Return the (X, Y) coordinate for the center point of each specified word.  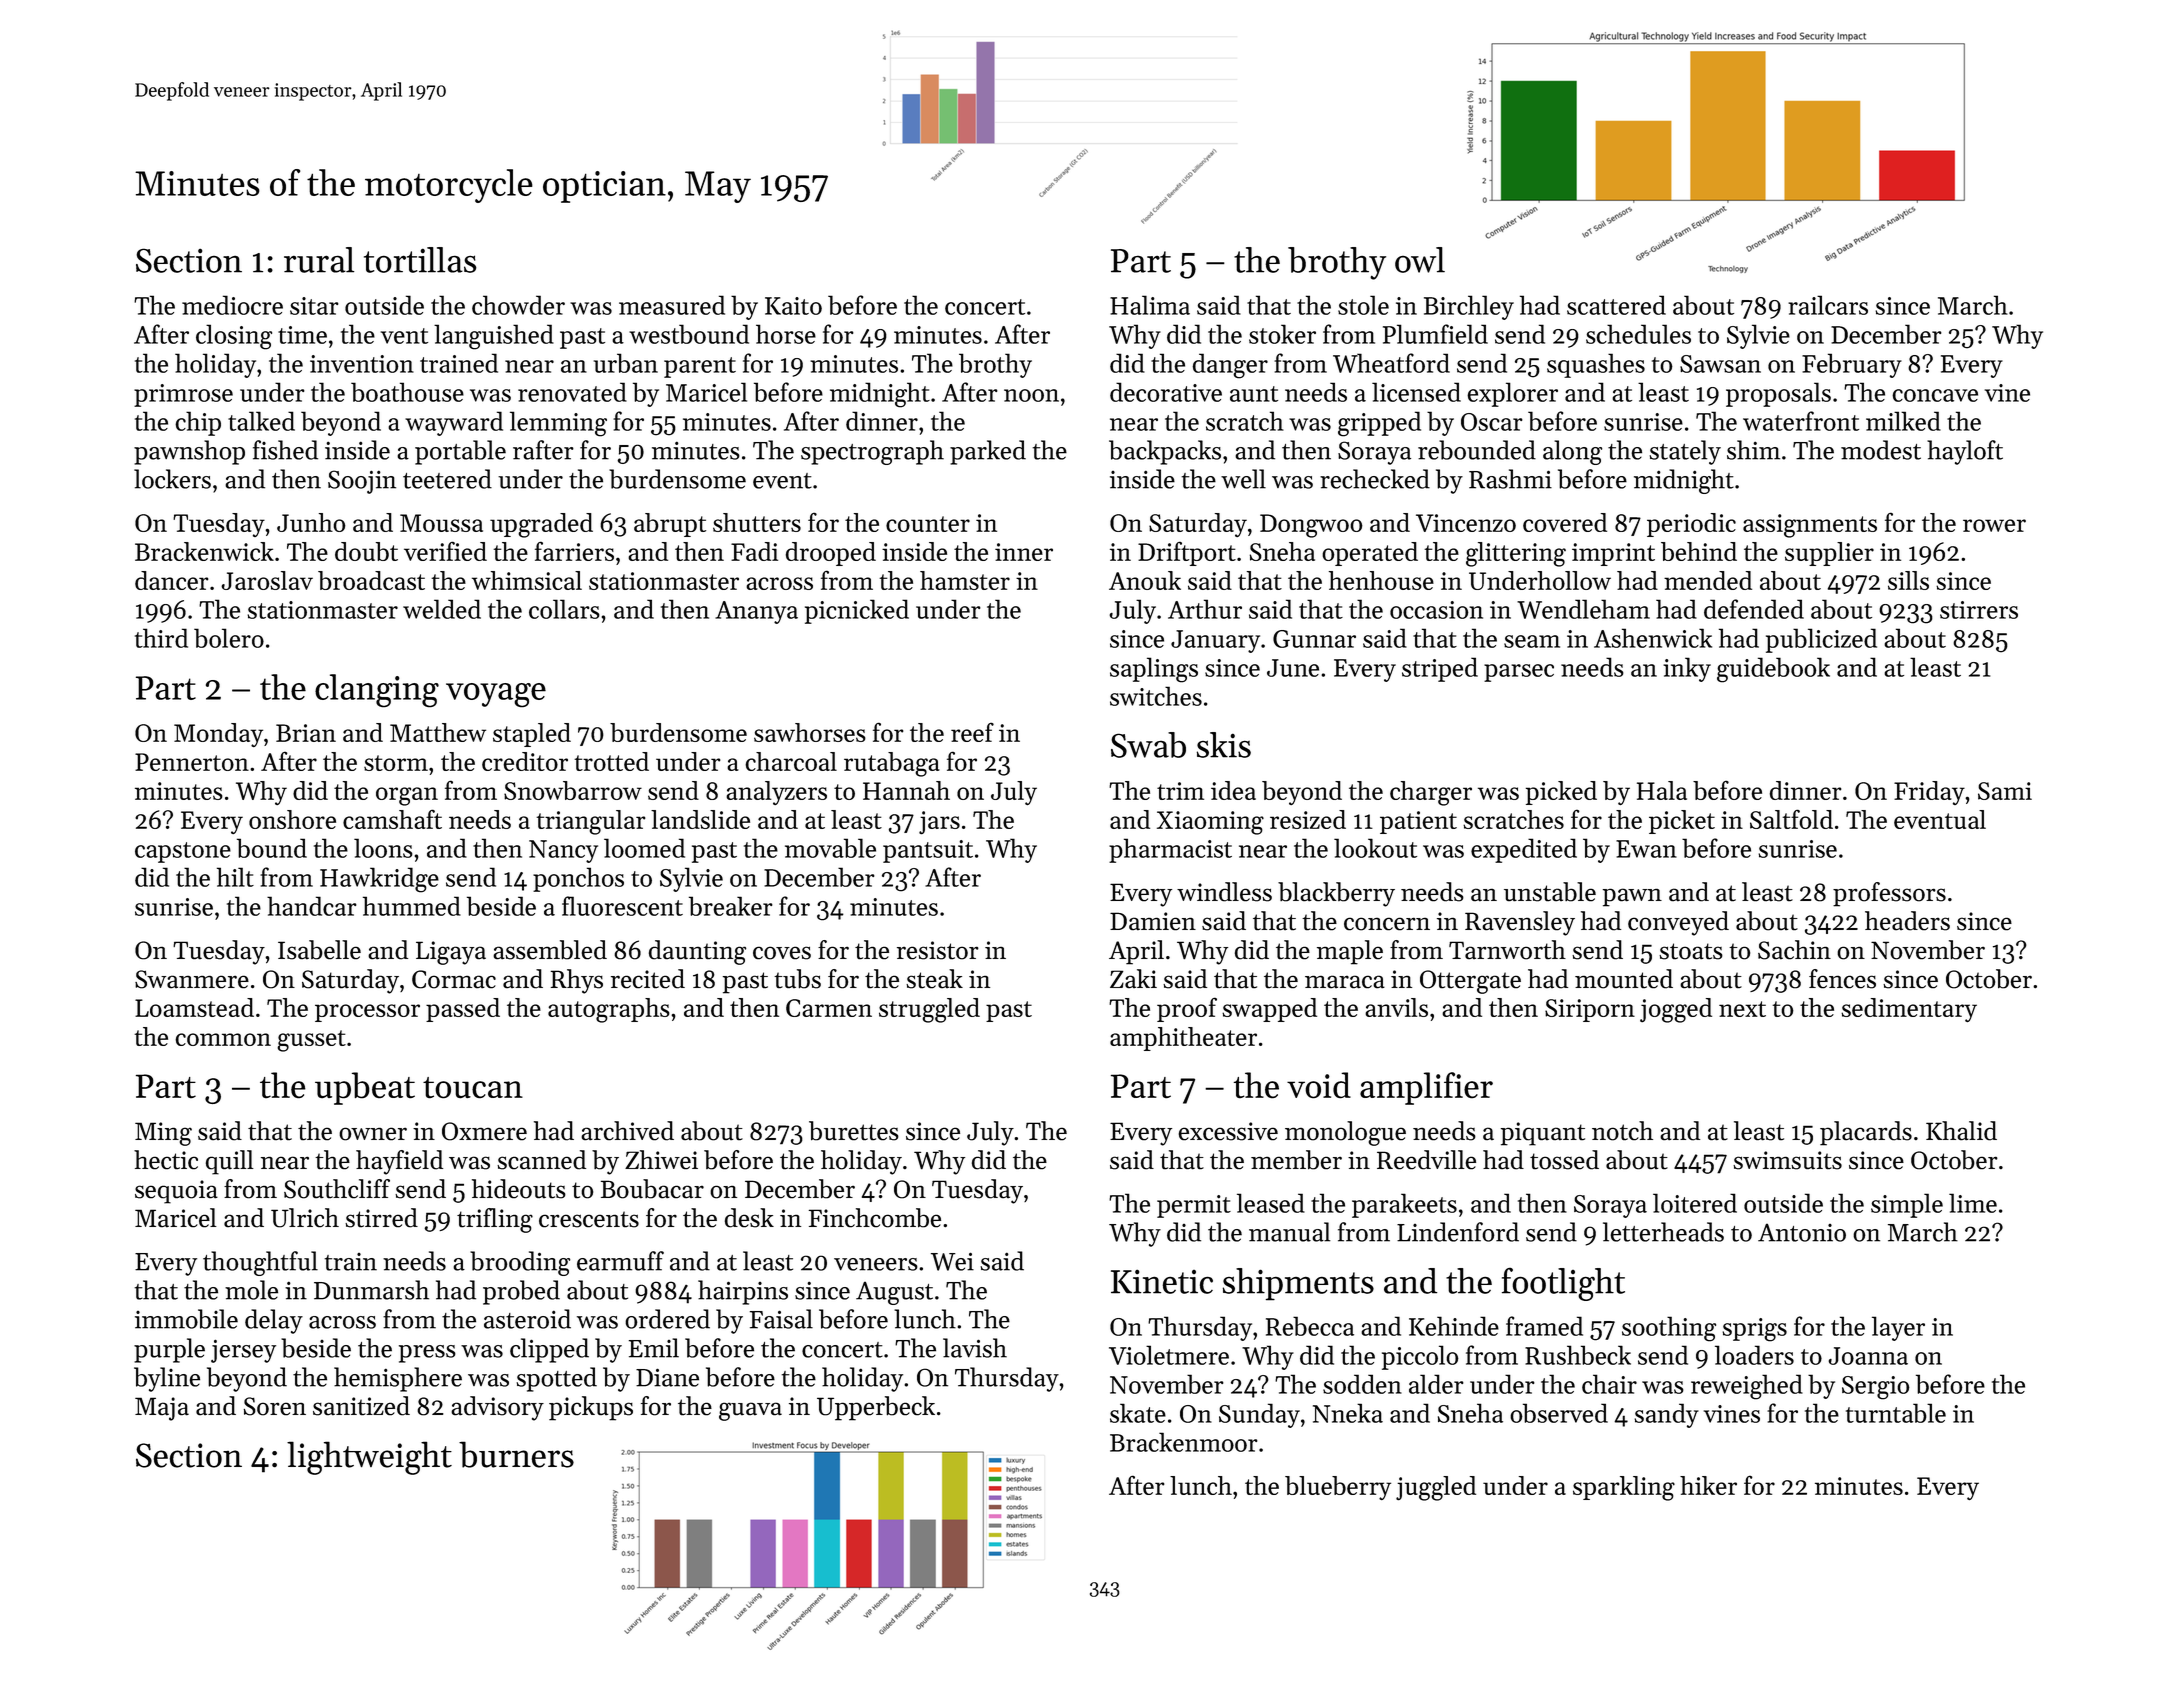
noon (1031, 395)
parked (988, 452)
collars (564, 609)
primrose (183, 395)
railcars (1828, 305)
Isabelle (319, 950)
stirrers (1979, 610)
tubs (797, 979)
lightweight (369, 1458)
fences (1842, 979)
